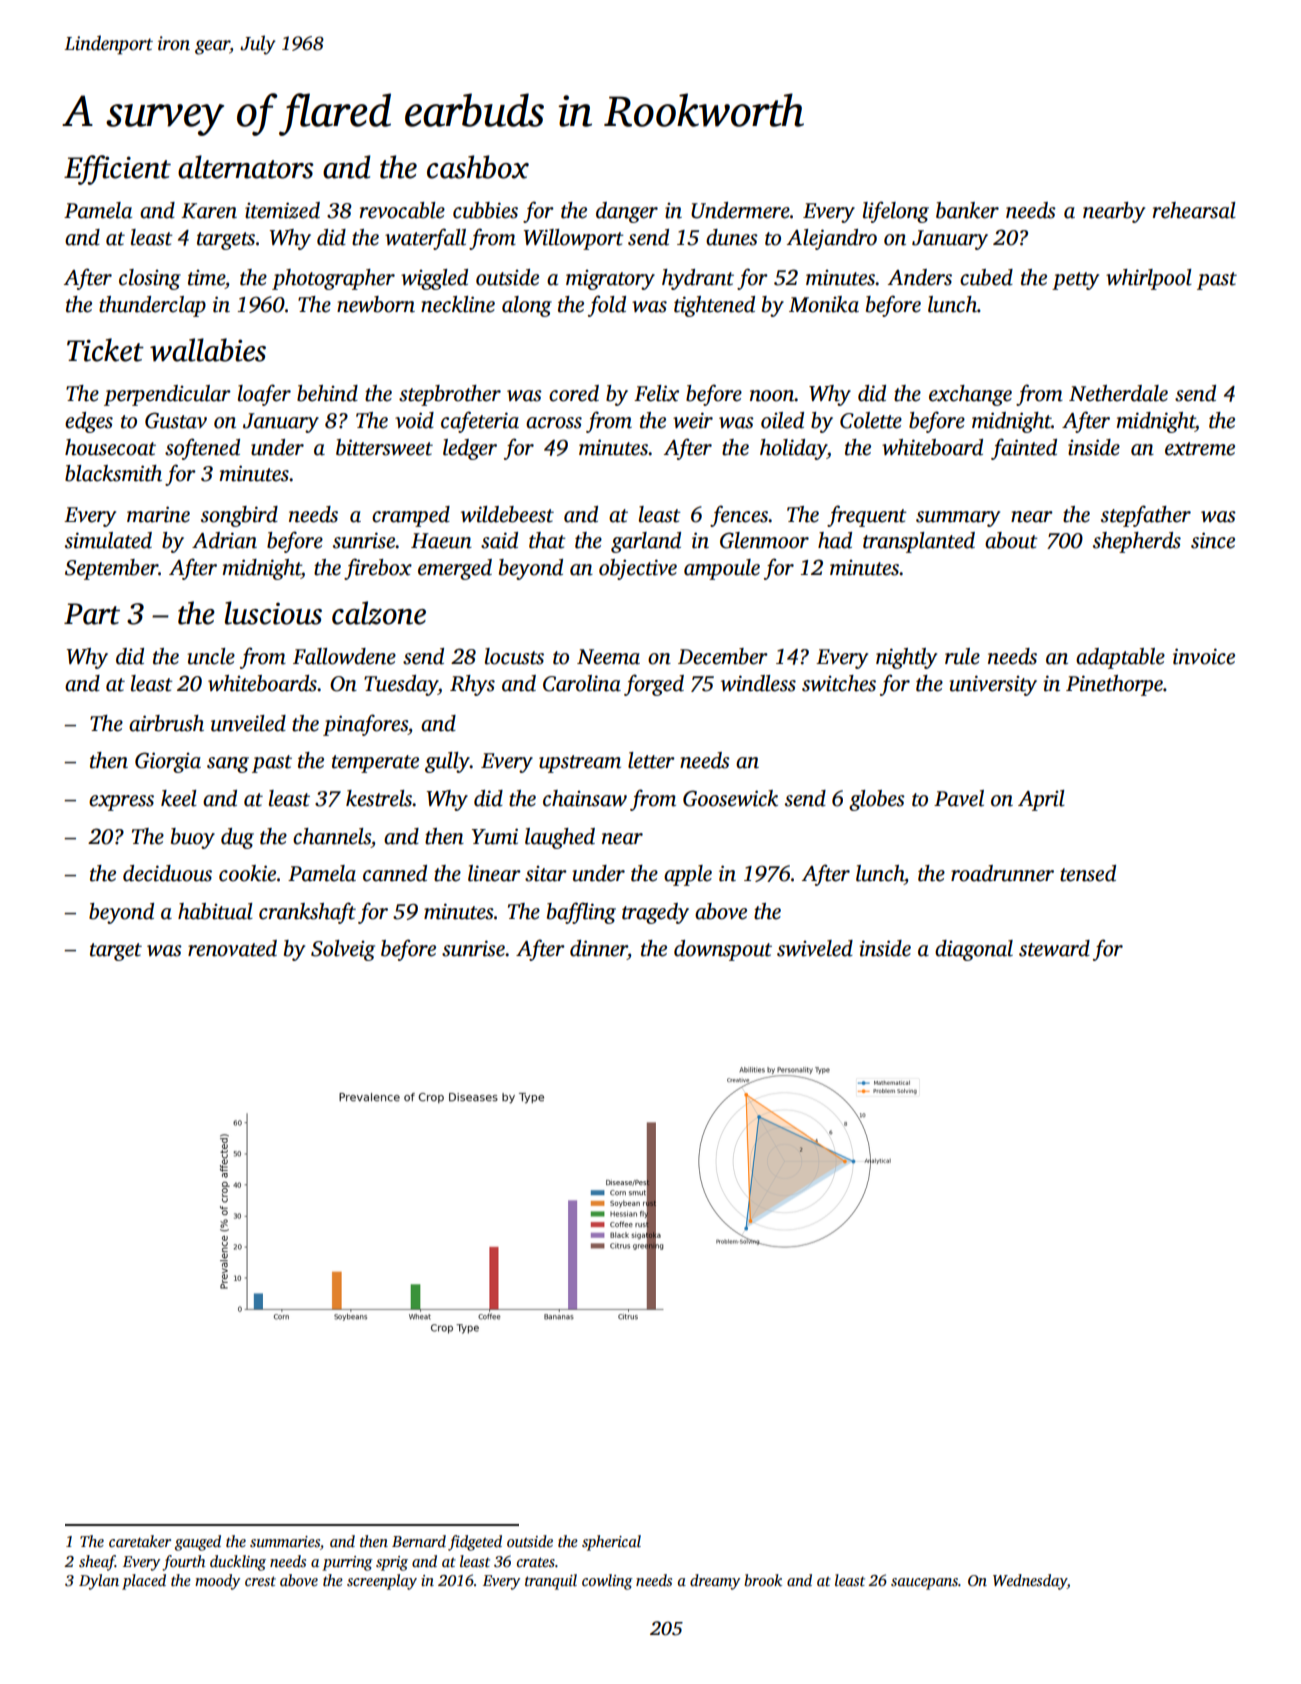 Image resolution: width=1301 pixels, height=1684 pixels. What do you see at coordinates (99, 1582) in the screenshot?
I see `Dylan` at bounding box center [99, 1582].
